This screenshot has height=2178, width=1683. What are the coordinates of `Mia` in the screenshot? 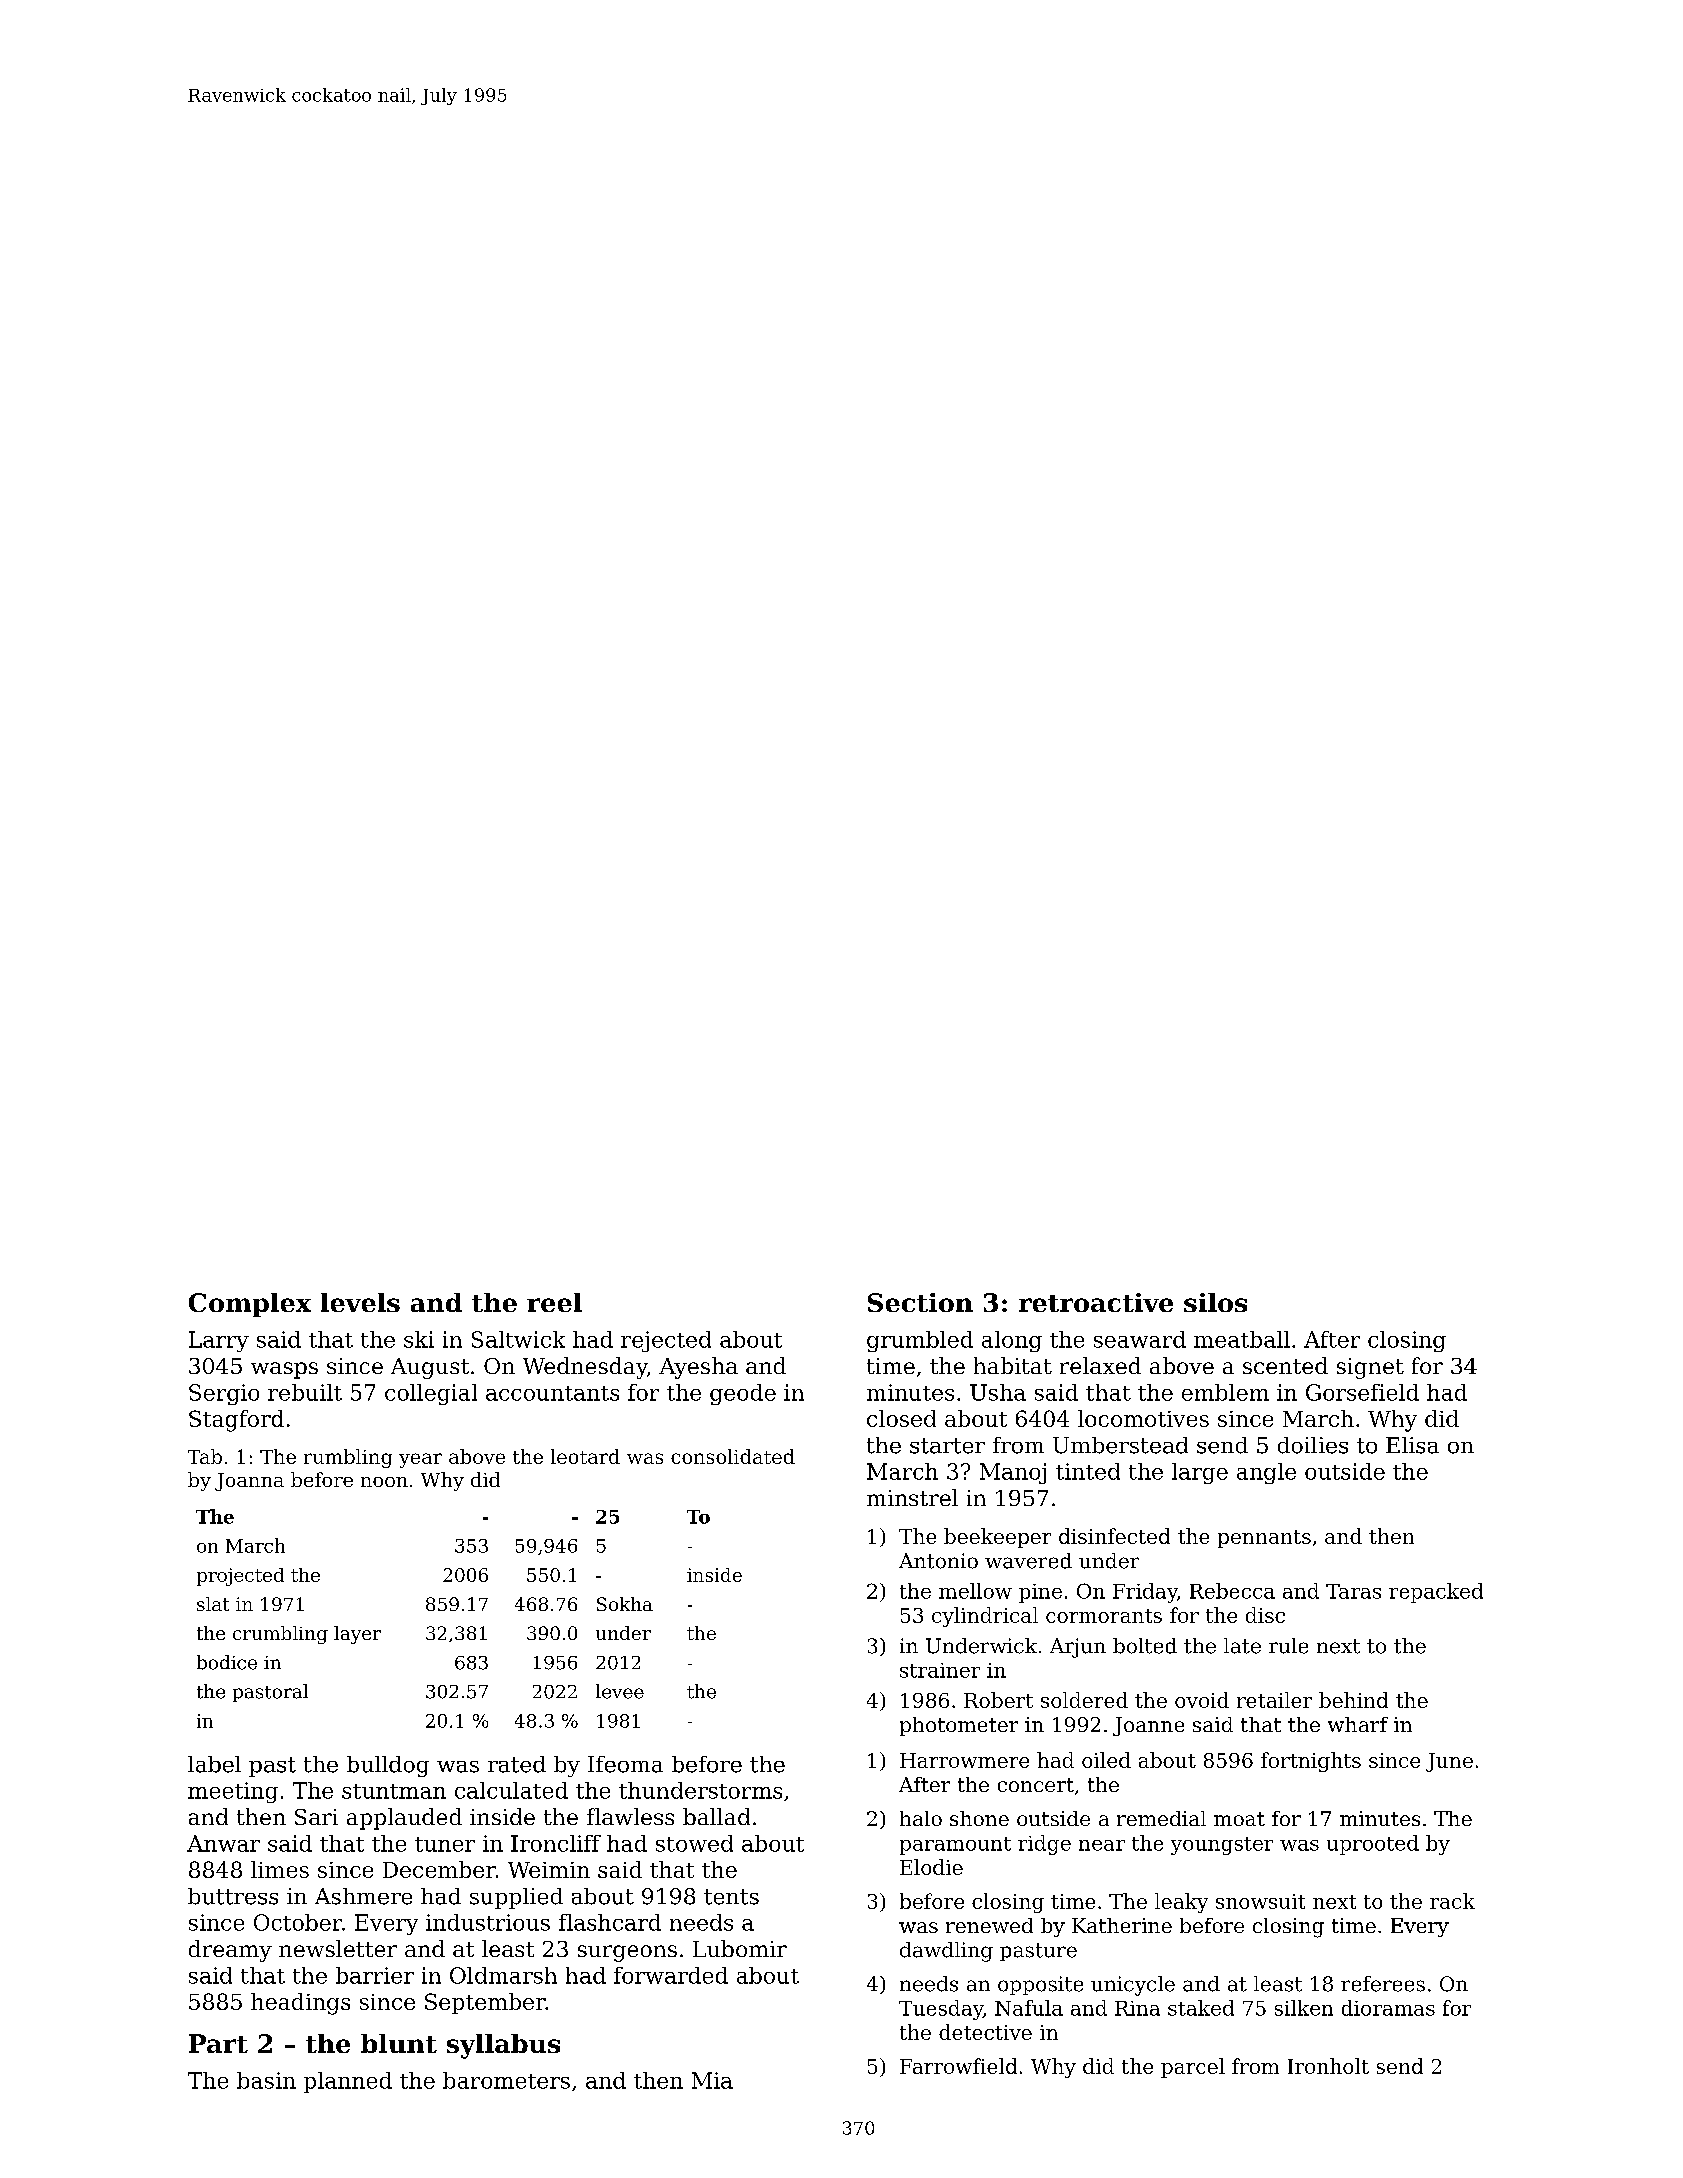 It's located at (712, 2080).
